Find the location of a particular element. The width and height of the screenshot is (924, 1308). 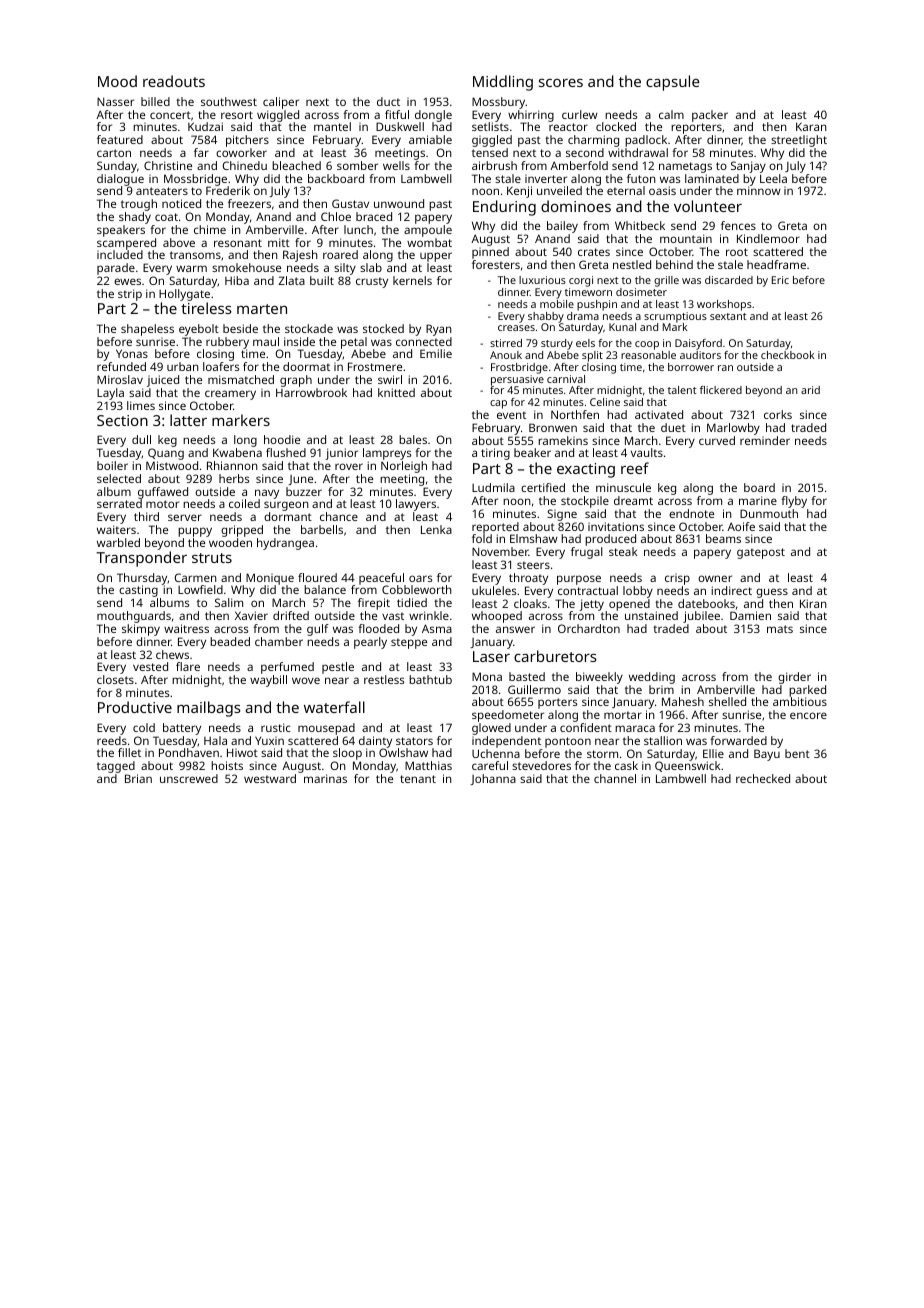

dormant is located at coordinates (288, 516).
